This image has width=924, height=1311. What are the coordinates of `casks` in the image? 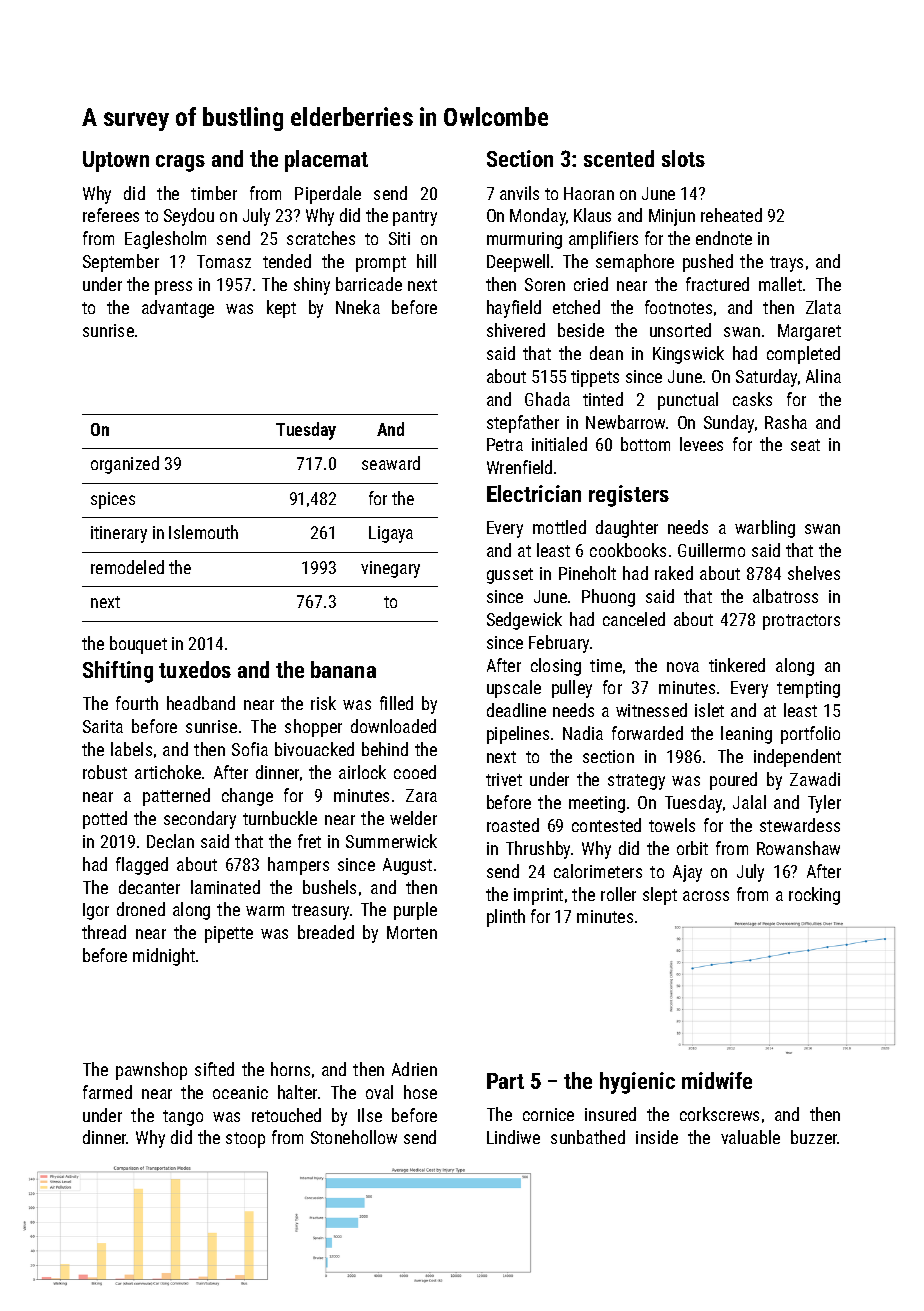 It's located at (752, 399).
